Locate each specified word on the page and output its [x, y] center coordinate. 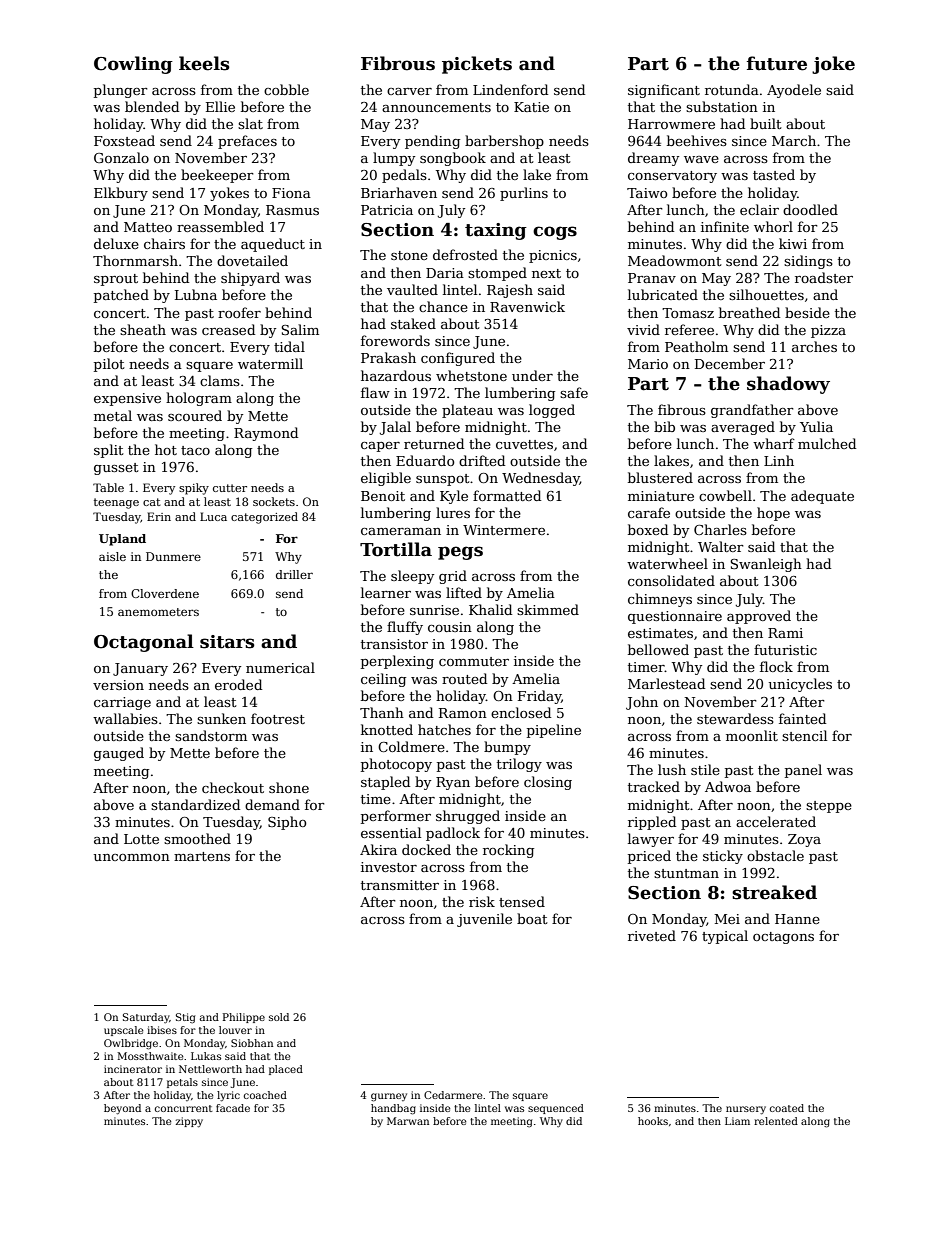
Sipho [287, 823]
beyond [122, 1109]
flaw [375, 392]
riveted [652, 935]
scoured [195, 415]
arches [814, 346]
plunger [121, 91]
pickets [477, 65]
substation [722, 106]
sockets [274, 501]
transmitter [400, 885]
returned [434, 443]
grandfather [752, 411]
